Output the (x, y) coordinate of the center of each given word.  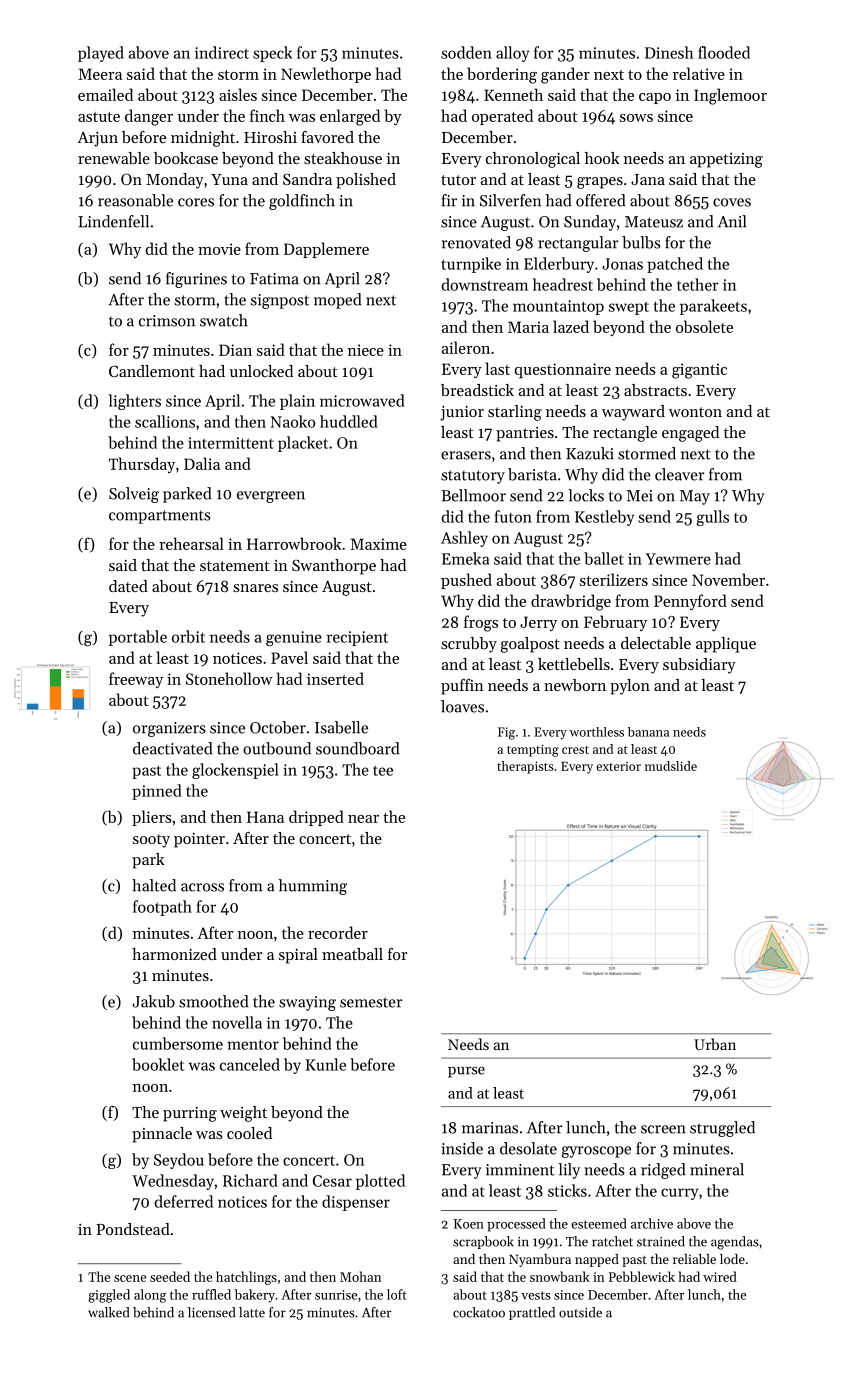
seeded (170, 1276)
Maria (528, 327)
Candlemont (152, 371)
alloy (512, 54)
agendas (735, 1243)
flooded (724, 52)
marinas (490, 1128)
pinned (157, 792)
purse (466, 1072)
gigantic (699, 371)
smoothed (213, 1001)
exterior (618, 766)
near (363, 819)
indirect (222, 52)
